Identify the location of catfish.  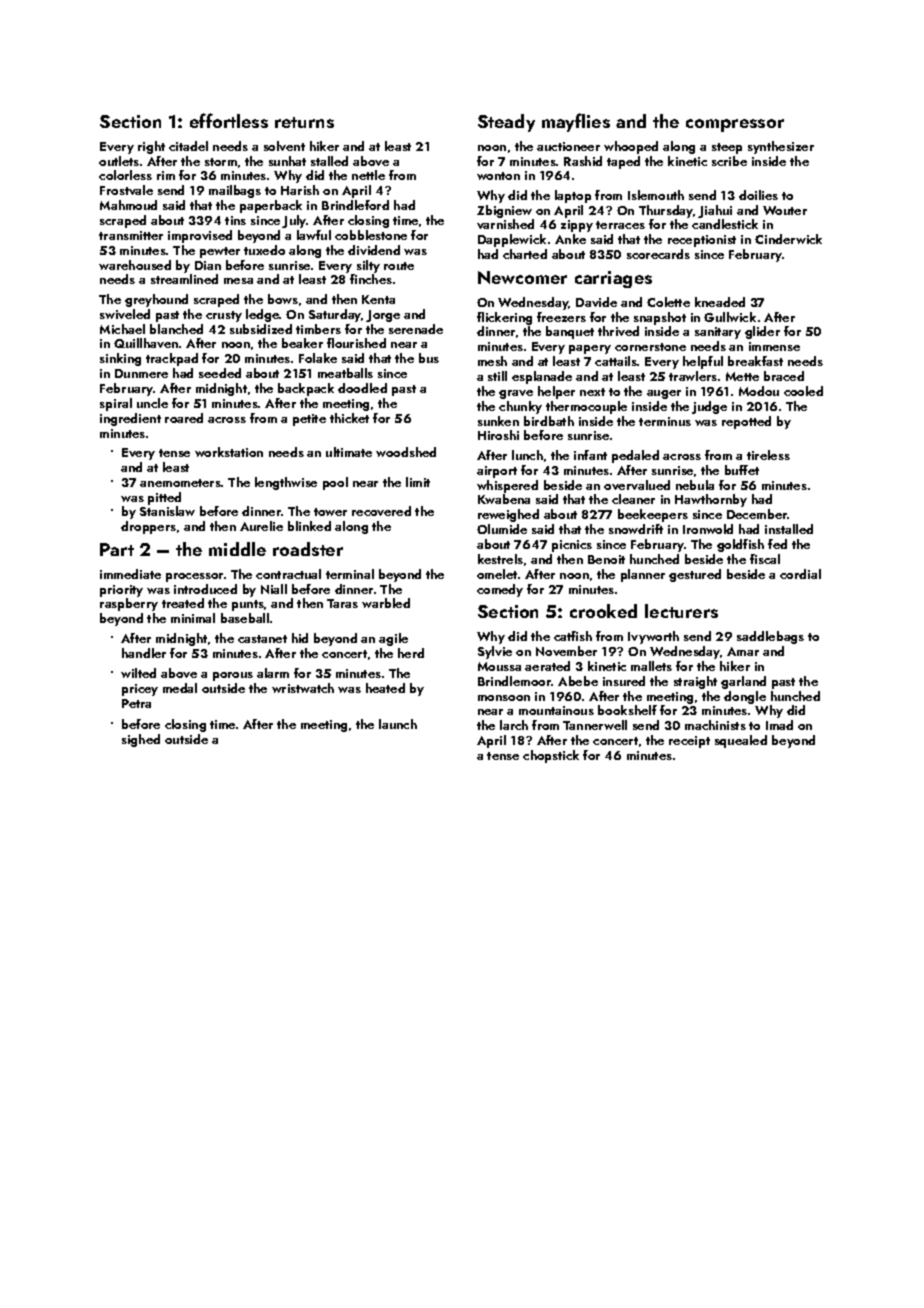
(573, 636).
